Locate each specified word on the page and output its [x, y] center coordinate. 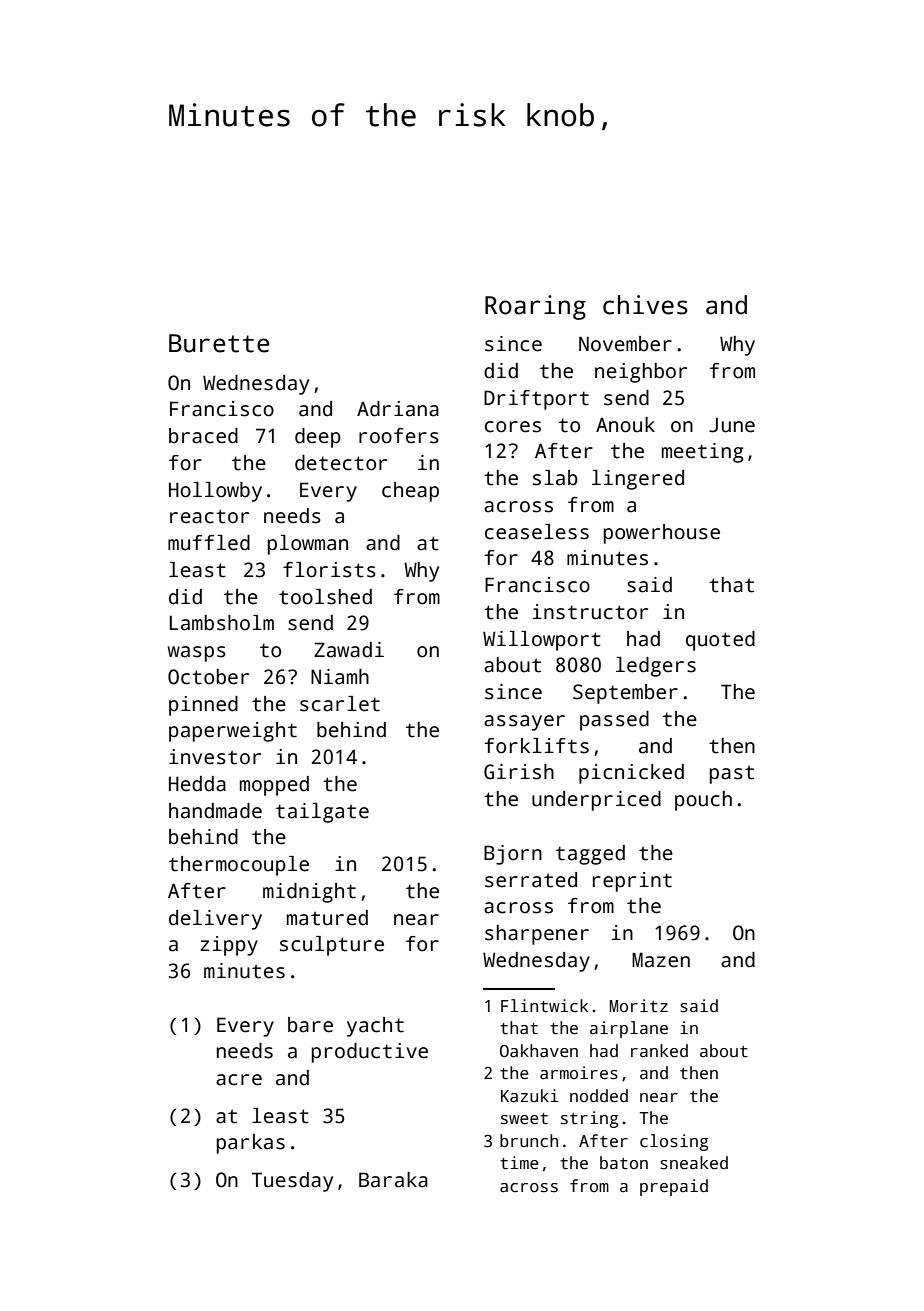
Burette [219, 343]
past [732, 774]
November [625, 344]
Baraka [393, 1180]
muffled [209, 543]
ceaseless [537, 532]
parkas [251, 1144]
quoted [720, 641]
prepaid [674, 1187]
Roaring [535, 307]
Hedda [197, 784]
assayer [524, 723]
